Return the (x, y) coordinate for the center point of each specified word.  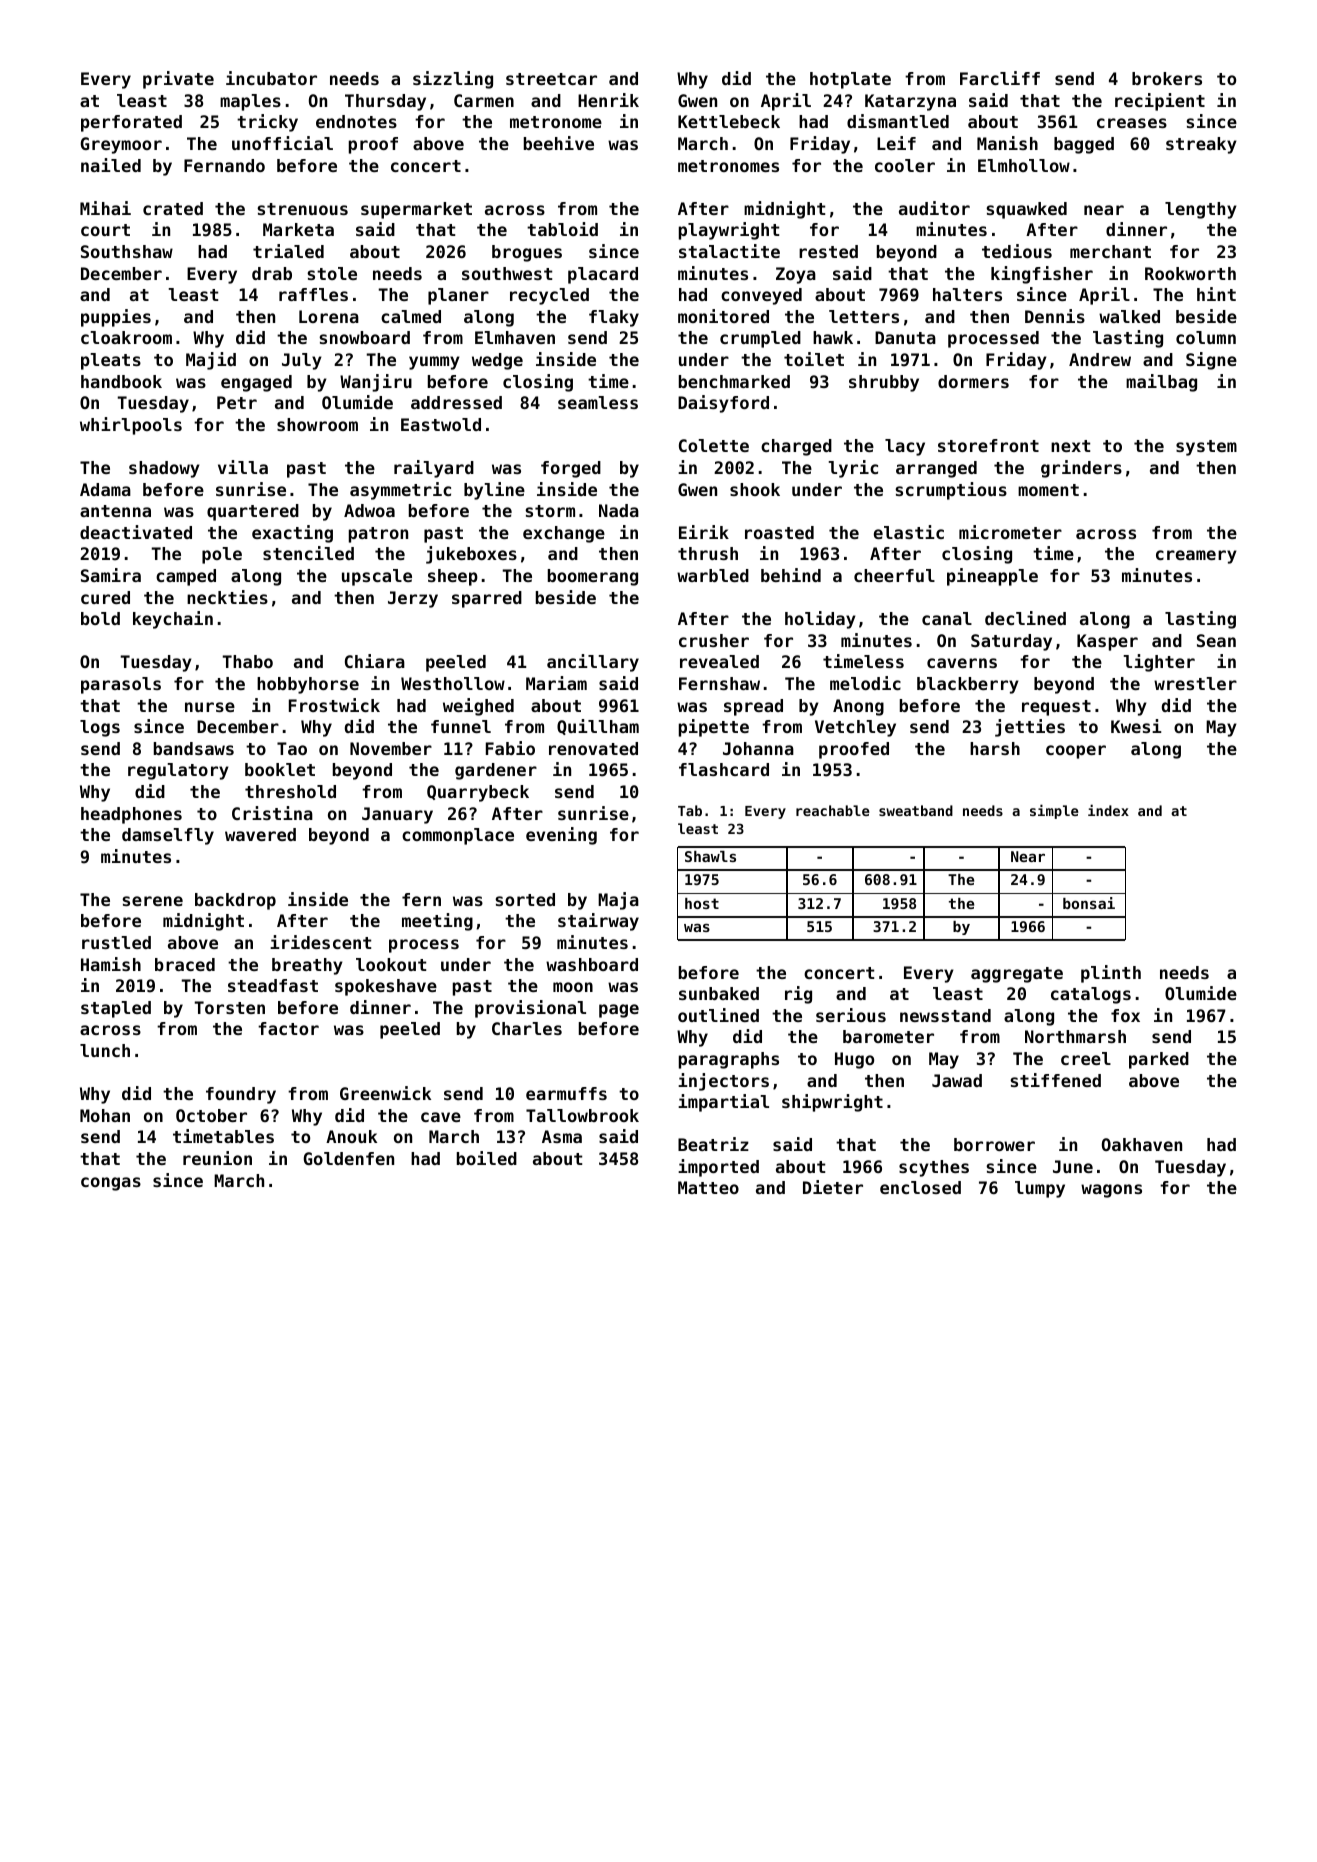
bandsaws (194, 748)
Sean (1216, 640)
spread (753, 707)
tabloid (562, 229)
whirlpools (131, 426)
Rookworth (1190, 273)
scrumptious (951, 491)
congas (111, 1184)
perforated (131, 123)
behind (791, 575)
